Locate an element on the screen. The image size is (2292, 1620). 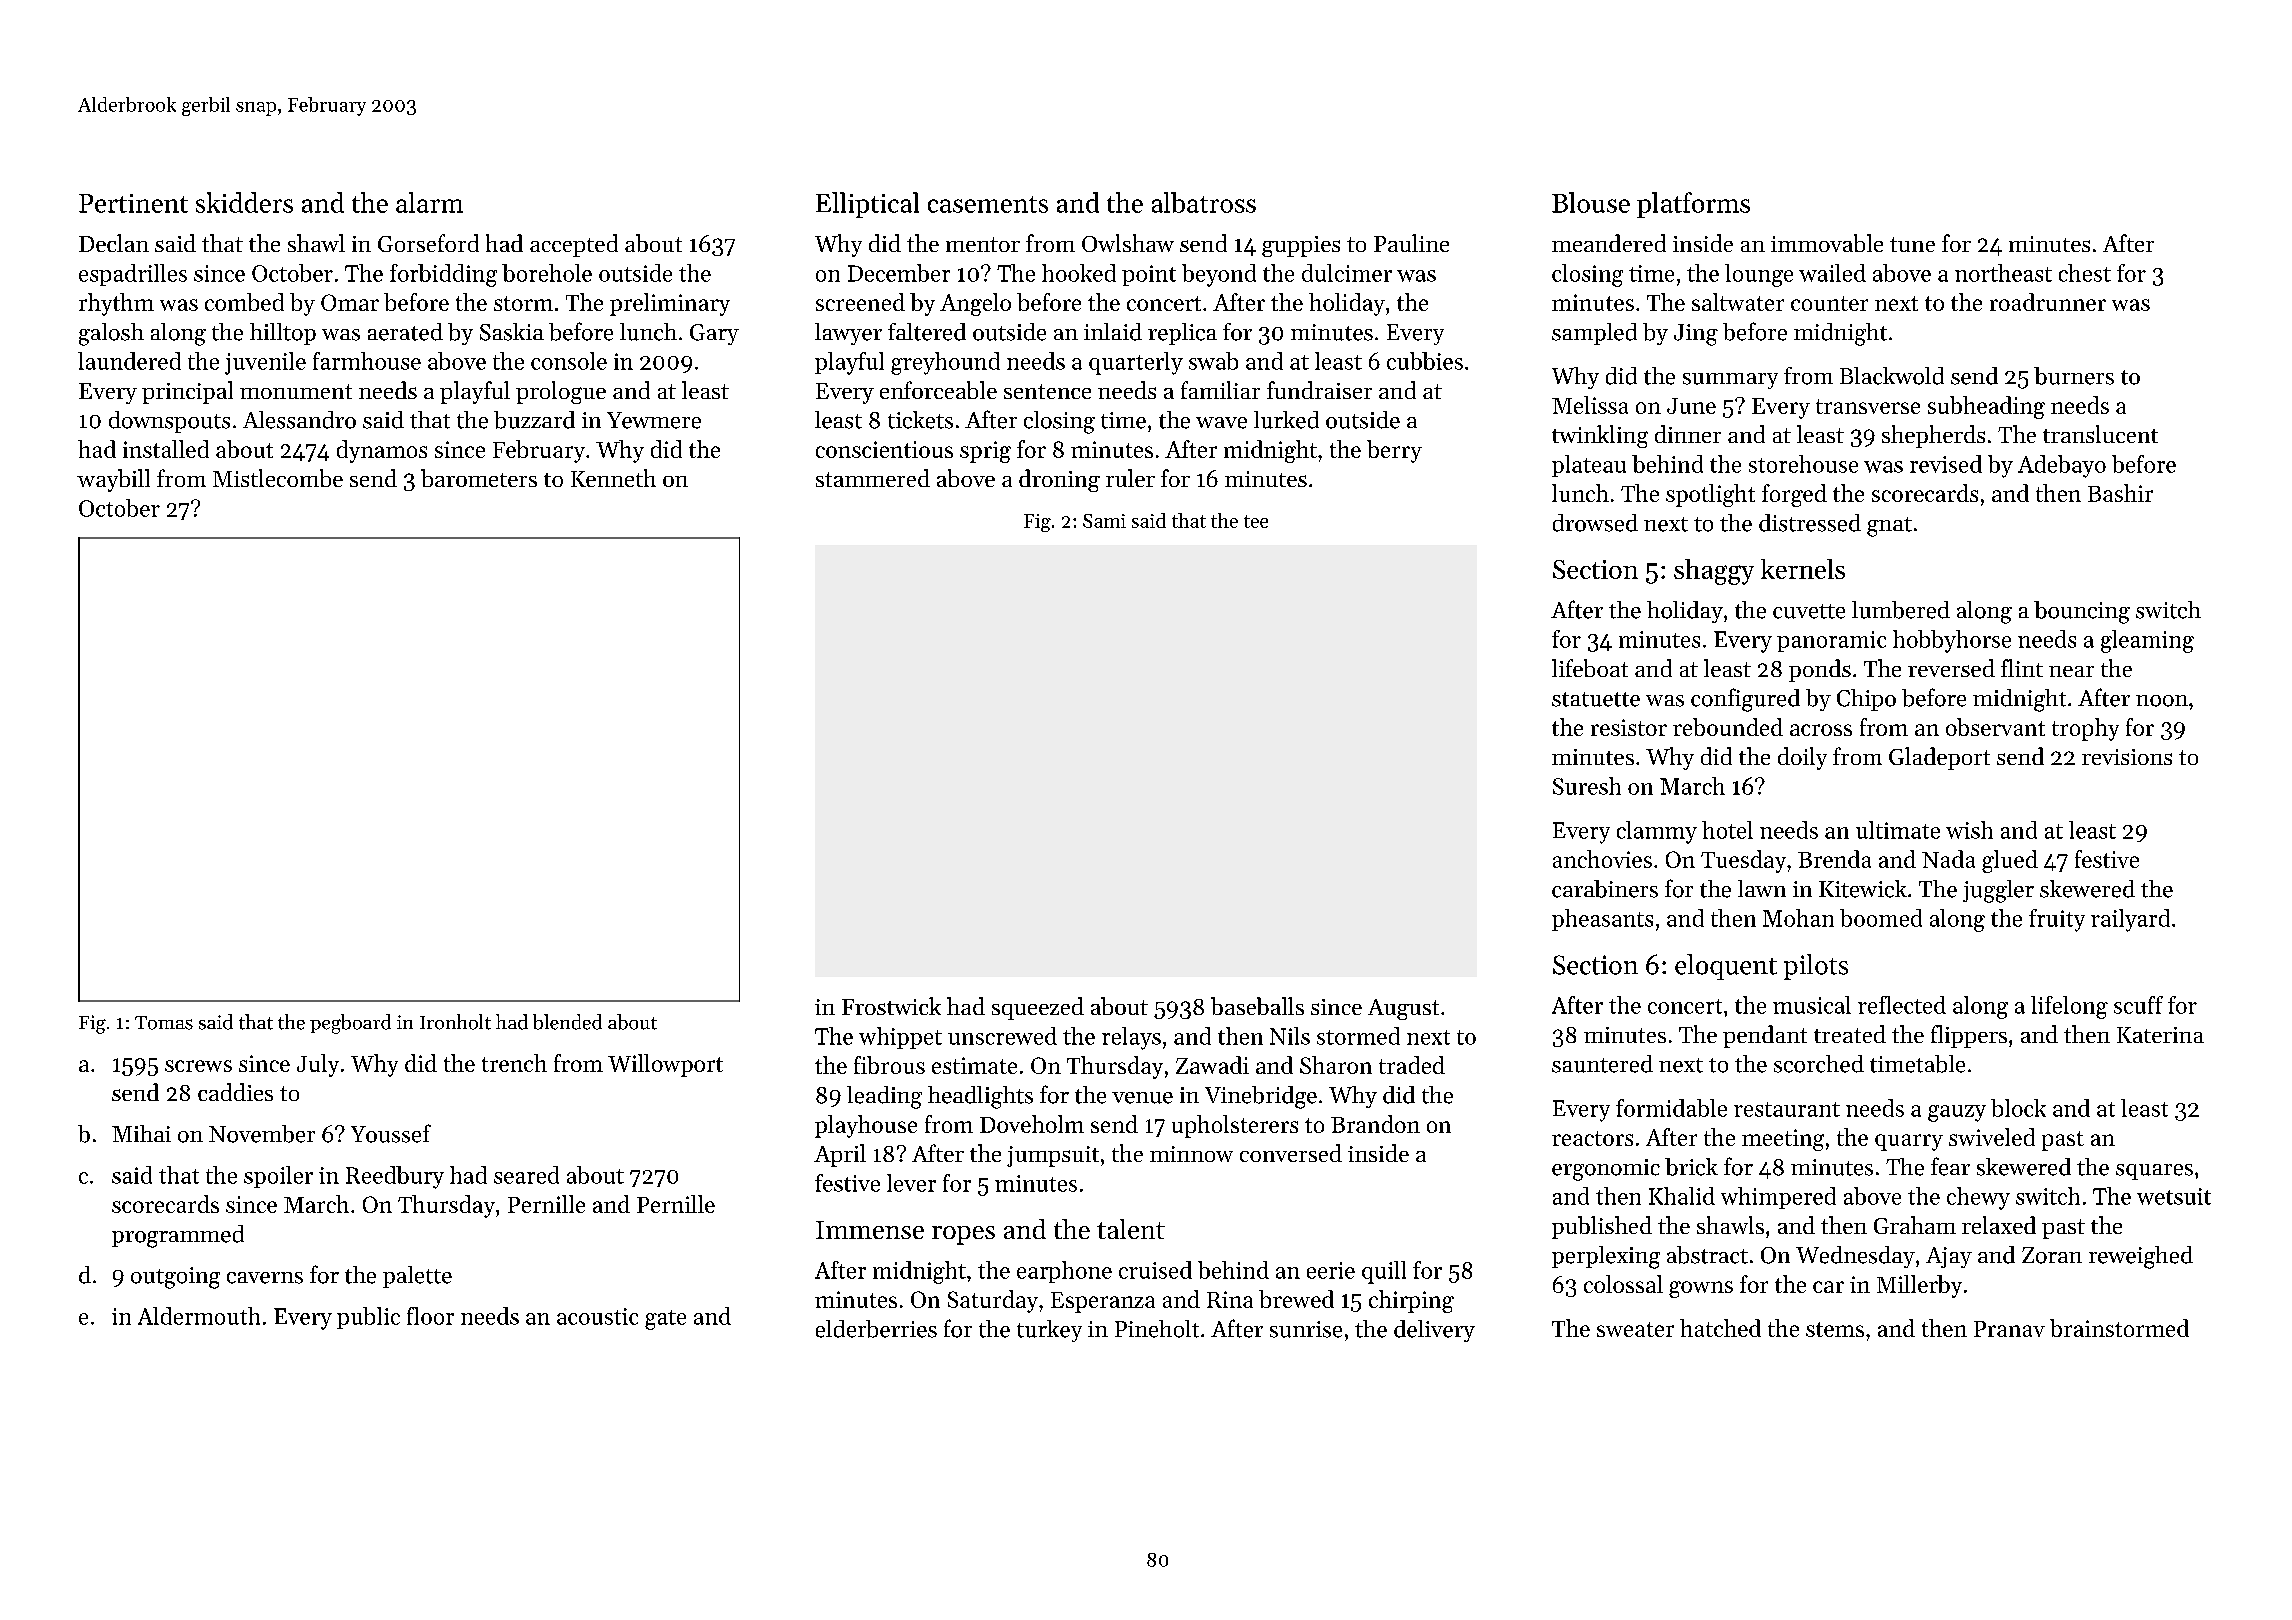
platforms is located at coordinates (1693, 205).
